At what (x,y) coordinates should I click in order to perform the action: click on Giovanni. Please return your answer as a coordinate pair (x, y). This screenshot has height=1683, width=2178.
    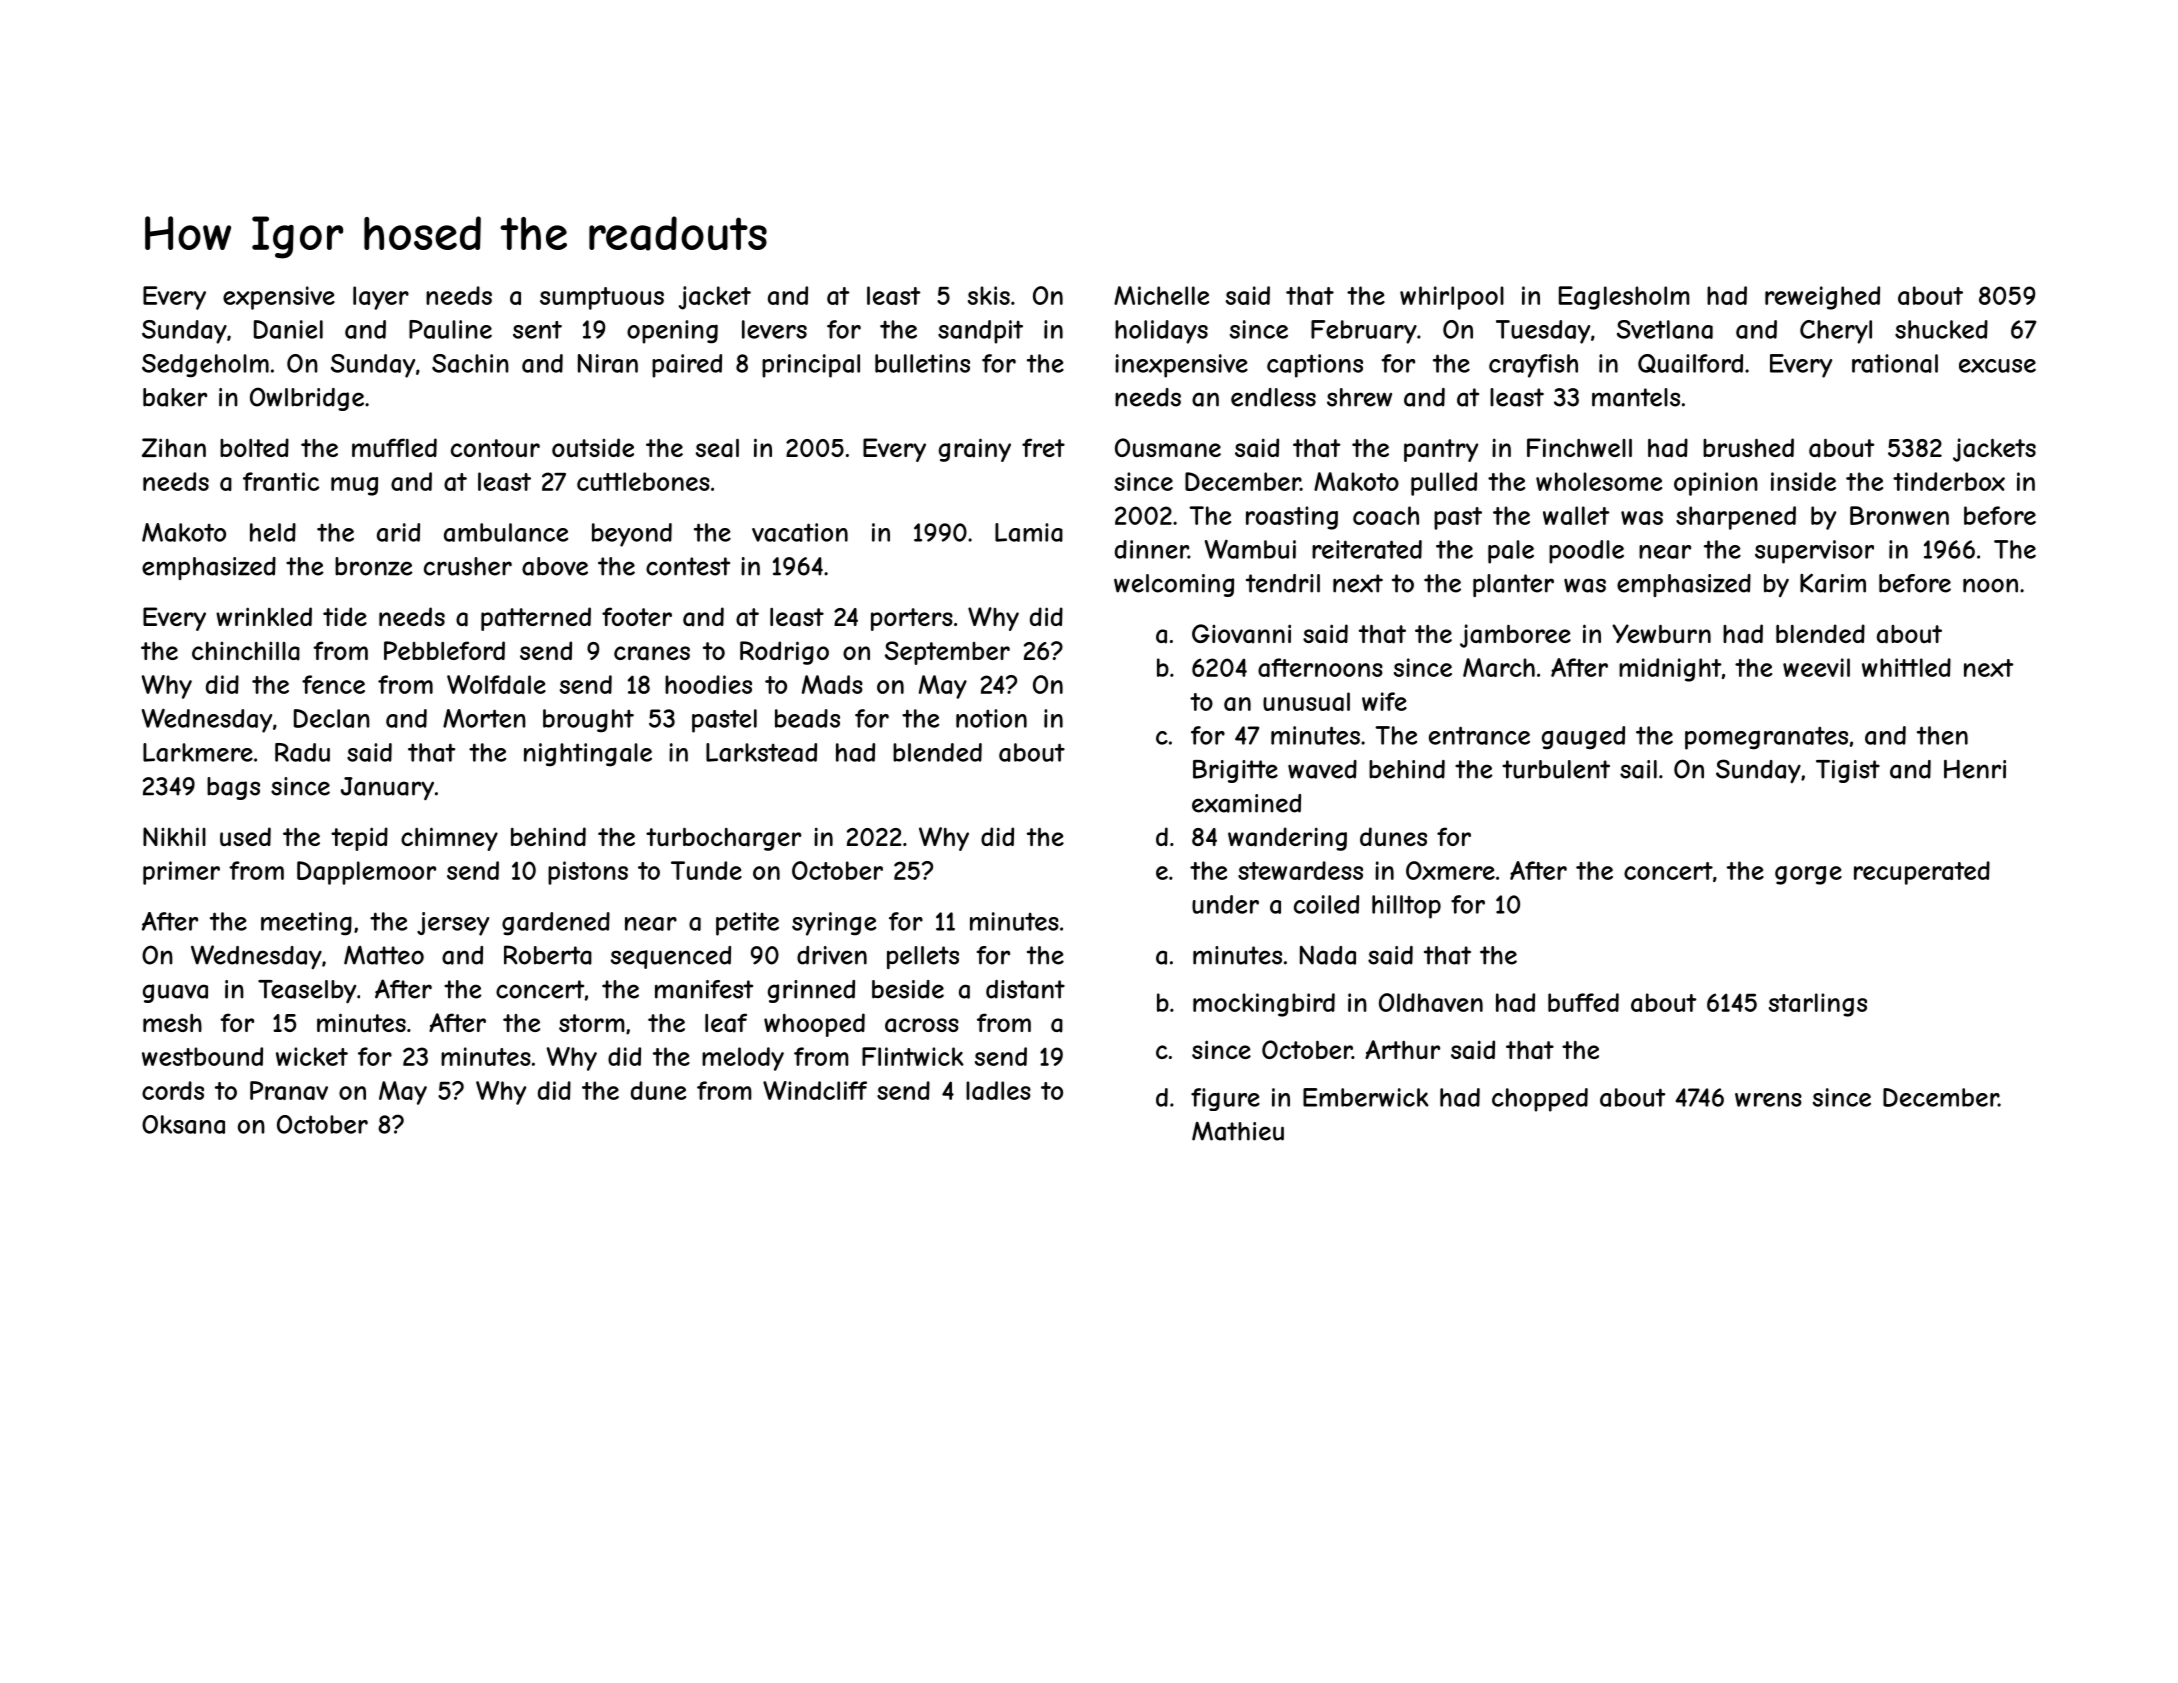
    Looking at the image, I should click on (1241, 634).
